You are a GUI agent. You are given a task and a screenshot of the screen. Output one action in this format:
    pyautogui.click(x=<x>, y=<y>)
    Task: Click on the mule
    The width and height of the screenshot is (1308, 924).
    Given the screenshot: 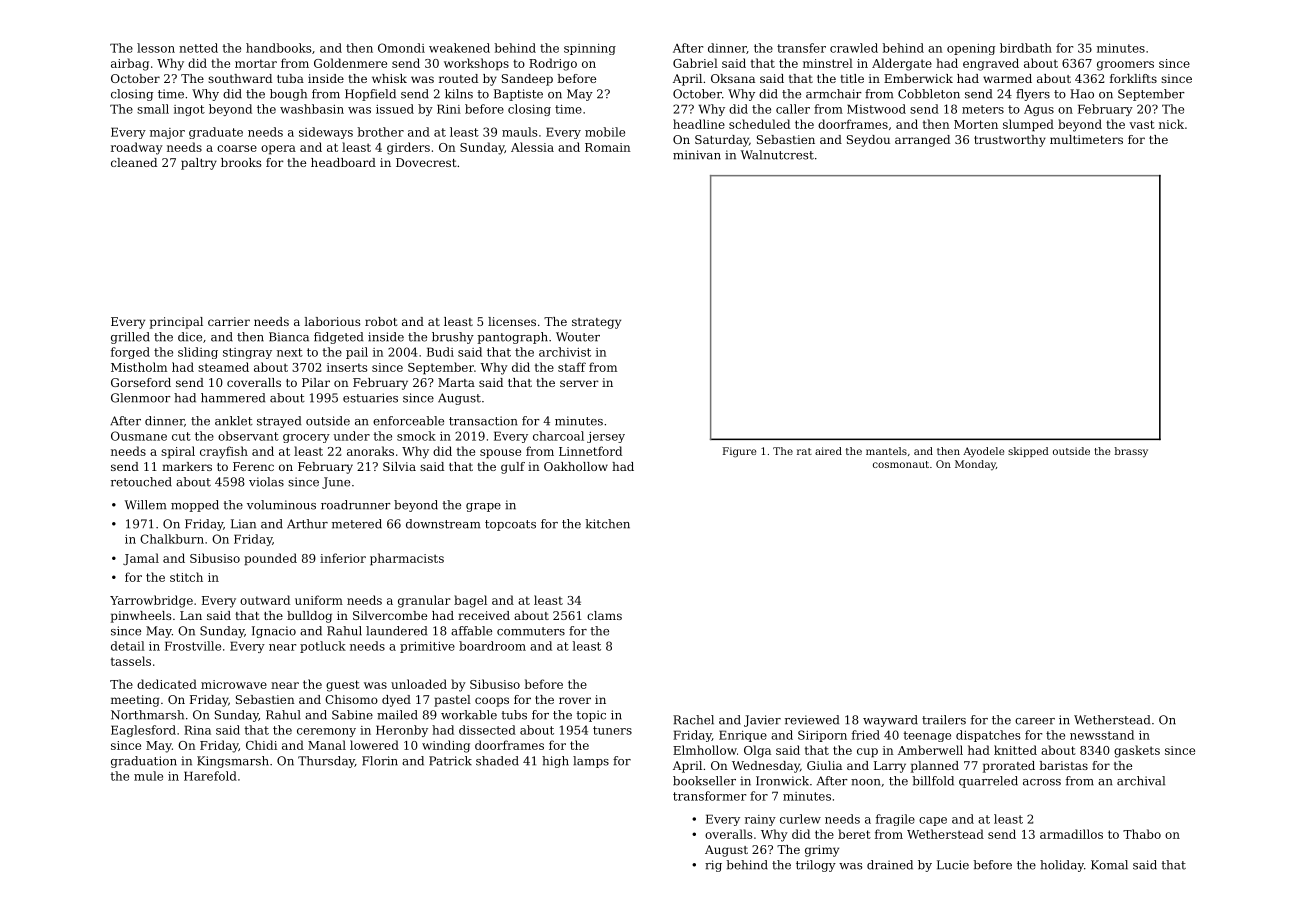 What is the action you would take?
    pyautogui.click(x=148, y=776)
